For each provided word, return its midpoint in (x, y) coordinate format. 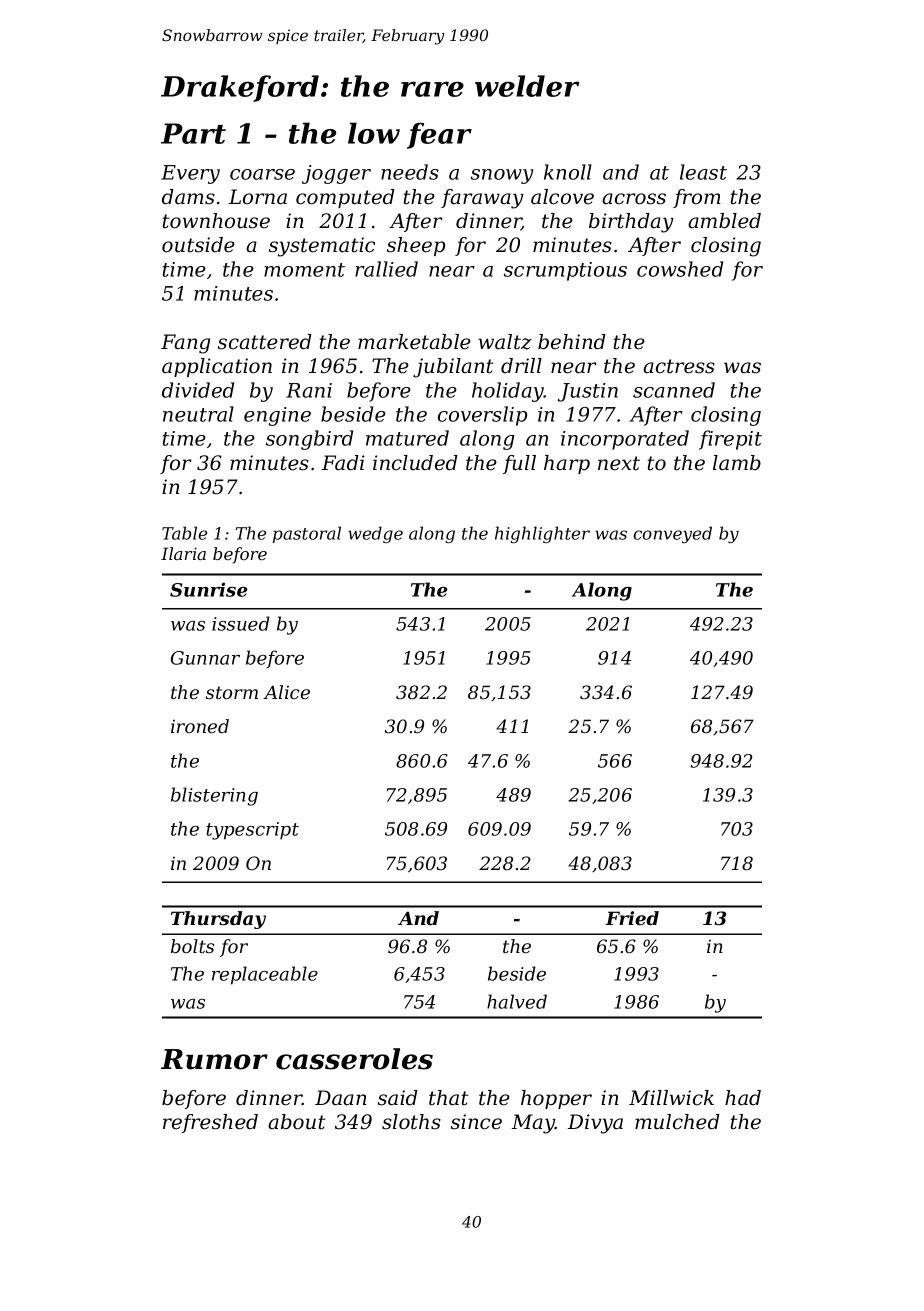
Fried (632, 918)
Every (190, 174)
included (415, 463)
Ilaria (183, 553)
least (703, 172)
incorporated (625, 440)
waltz (505, 342)
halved (517, 1001)
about (297, 1122)
